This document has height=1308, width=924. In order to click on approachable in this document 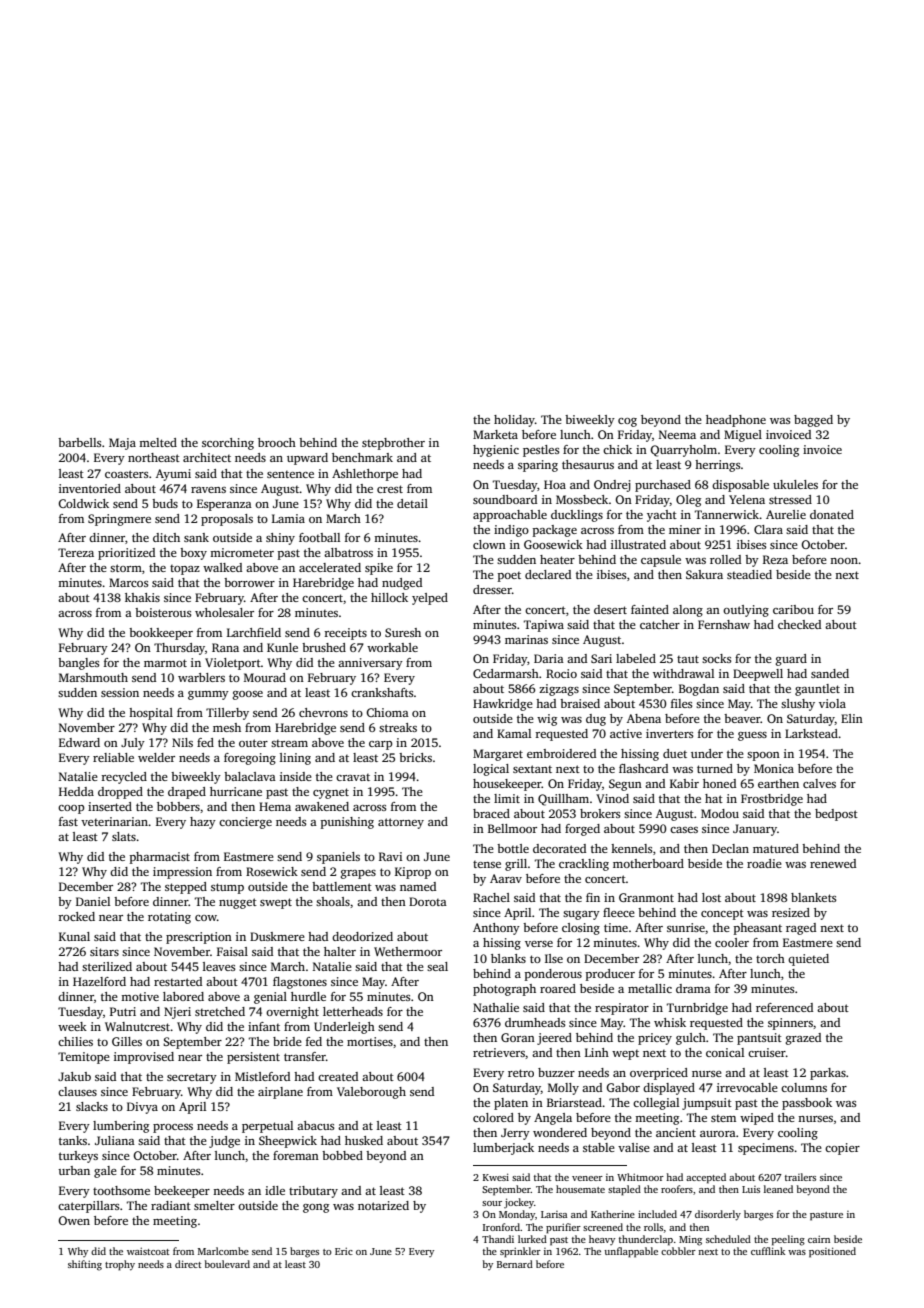, I will do `click(510, 516)`.
